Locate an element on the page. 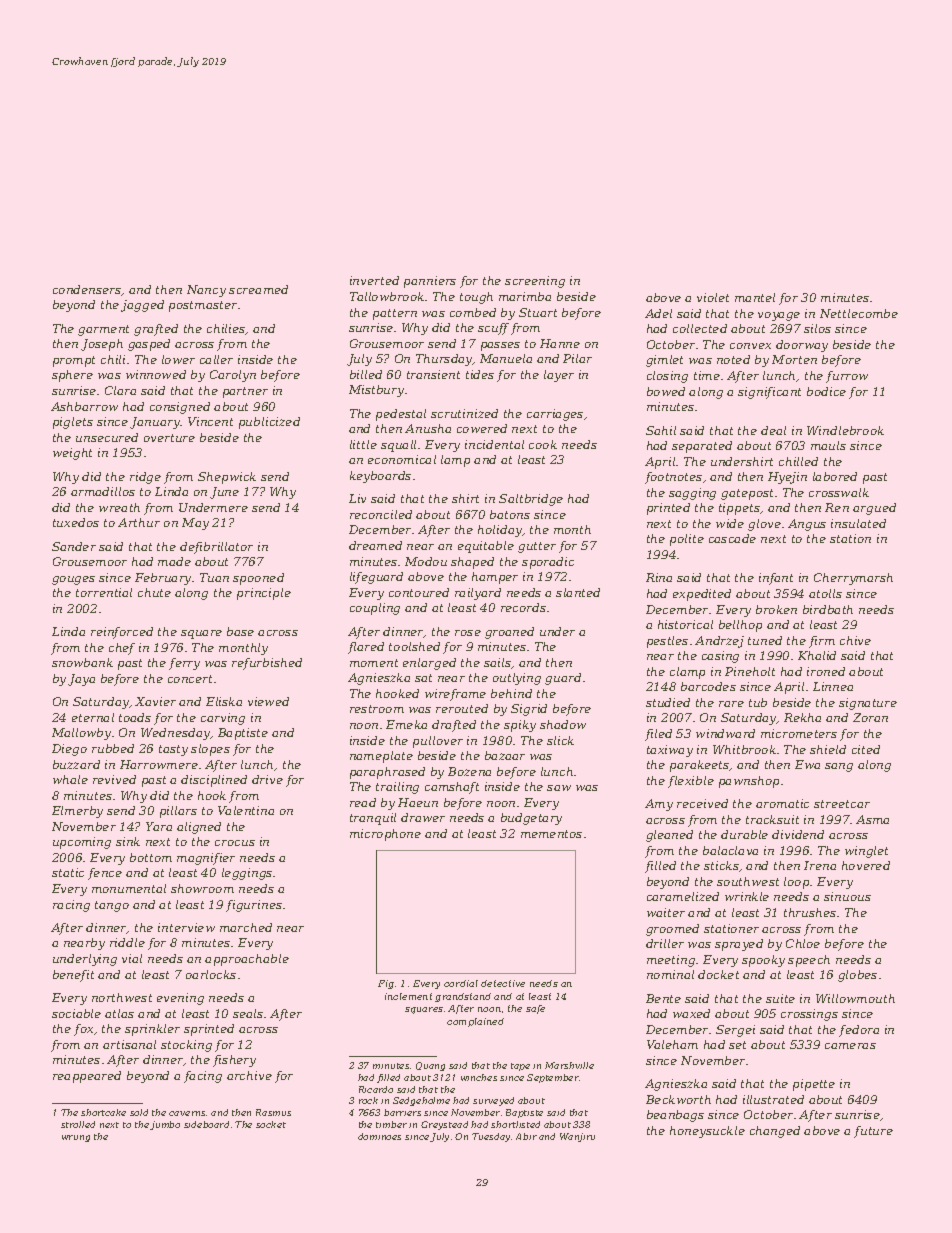 The height and width of the page is (1233, 952). figurines is located at coordinates (254, 906).
